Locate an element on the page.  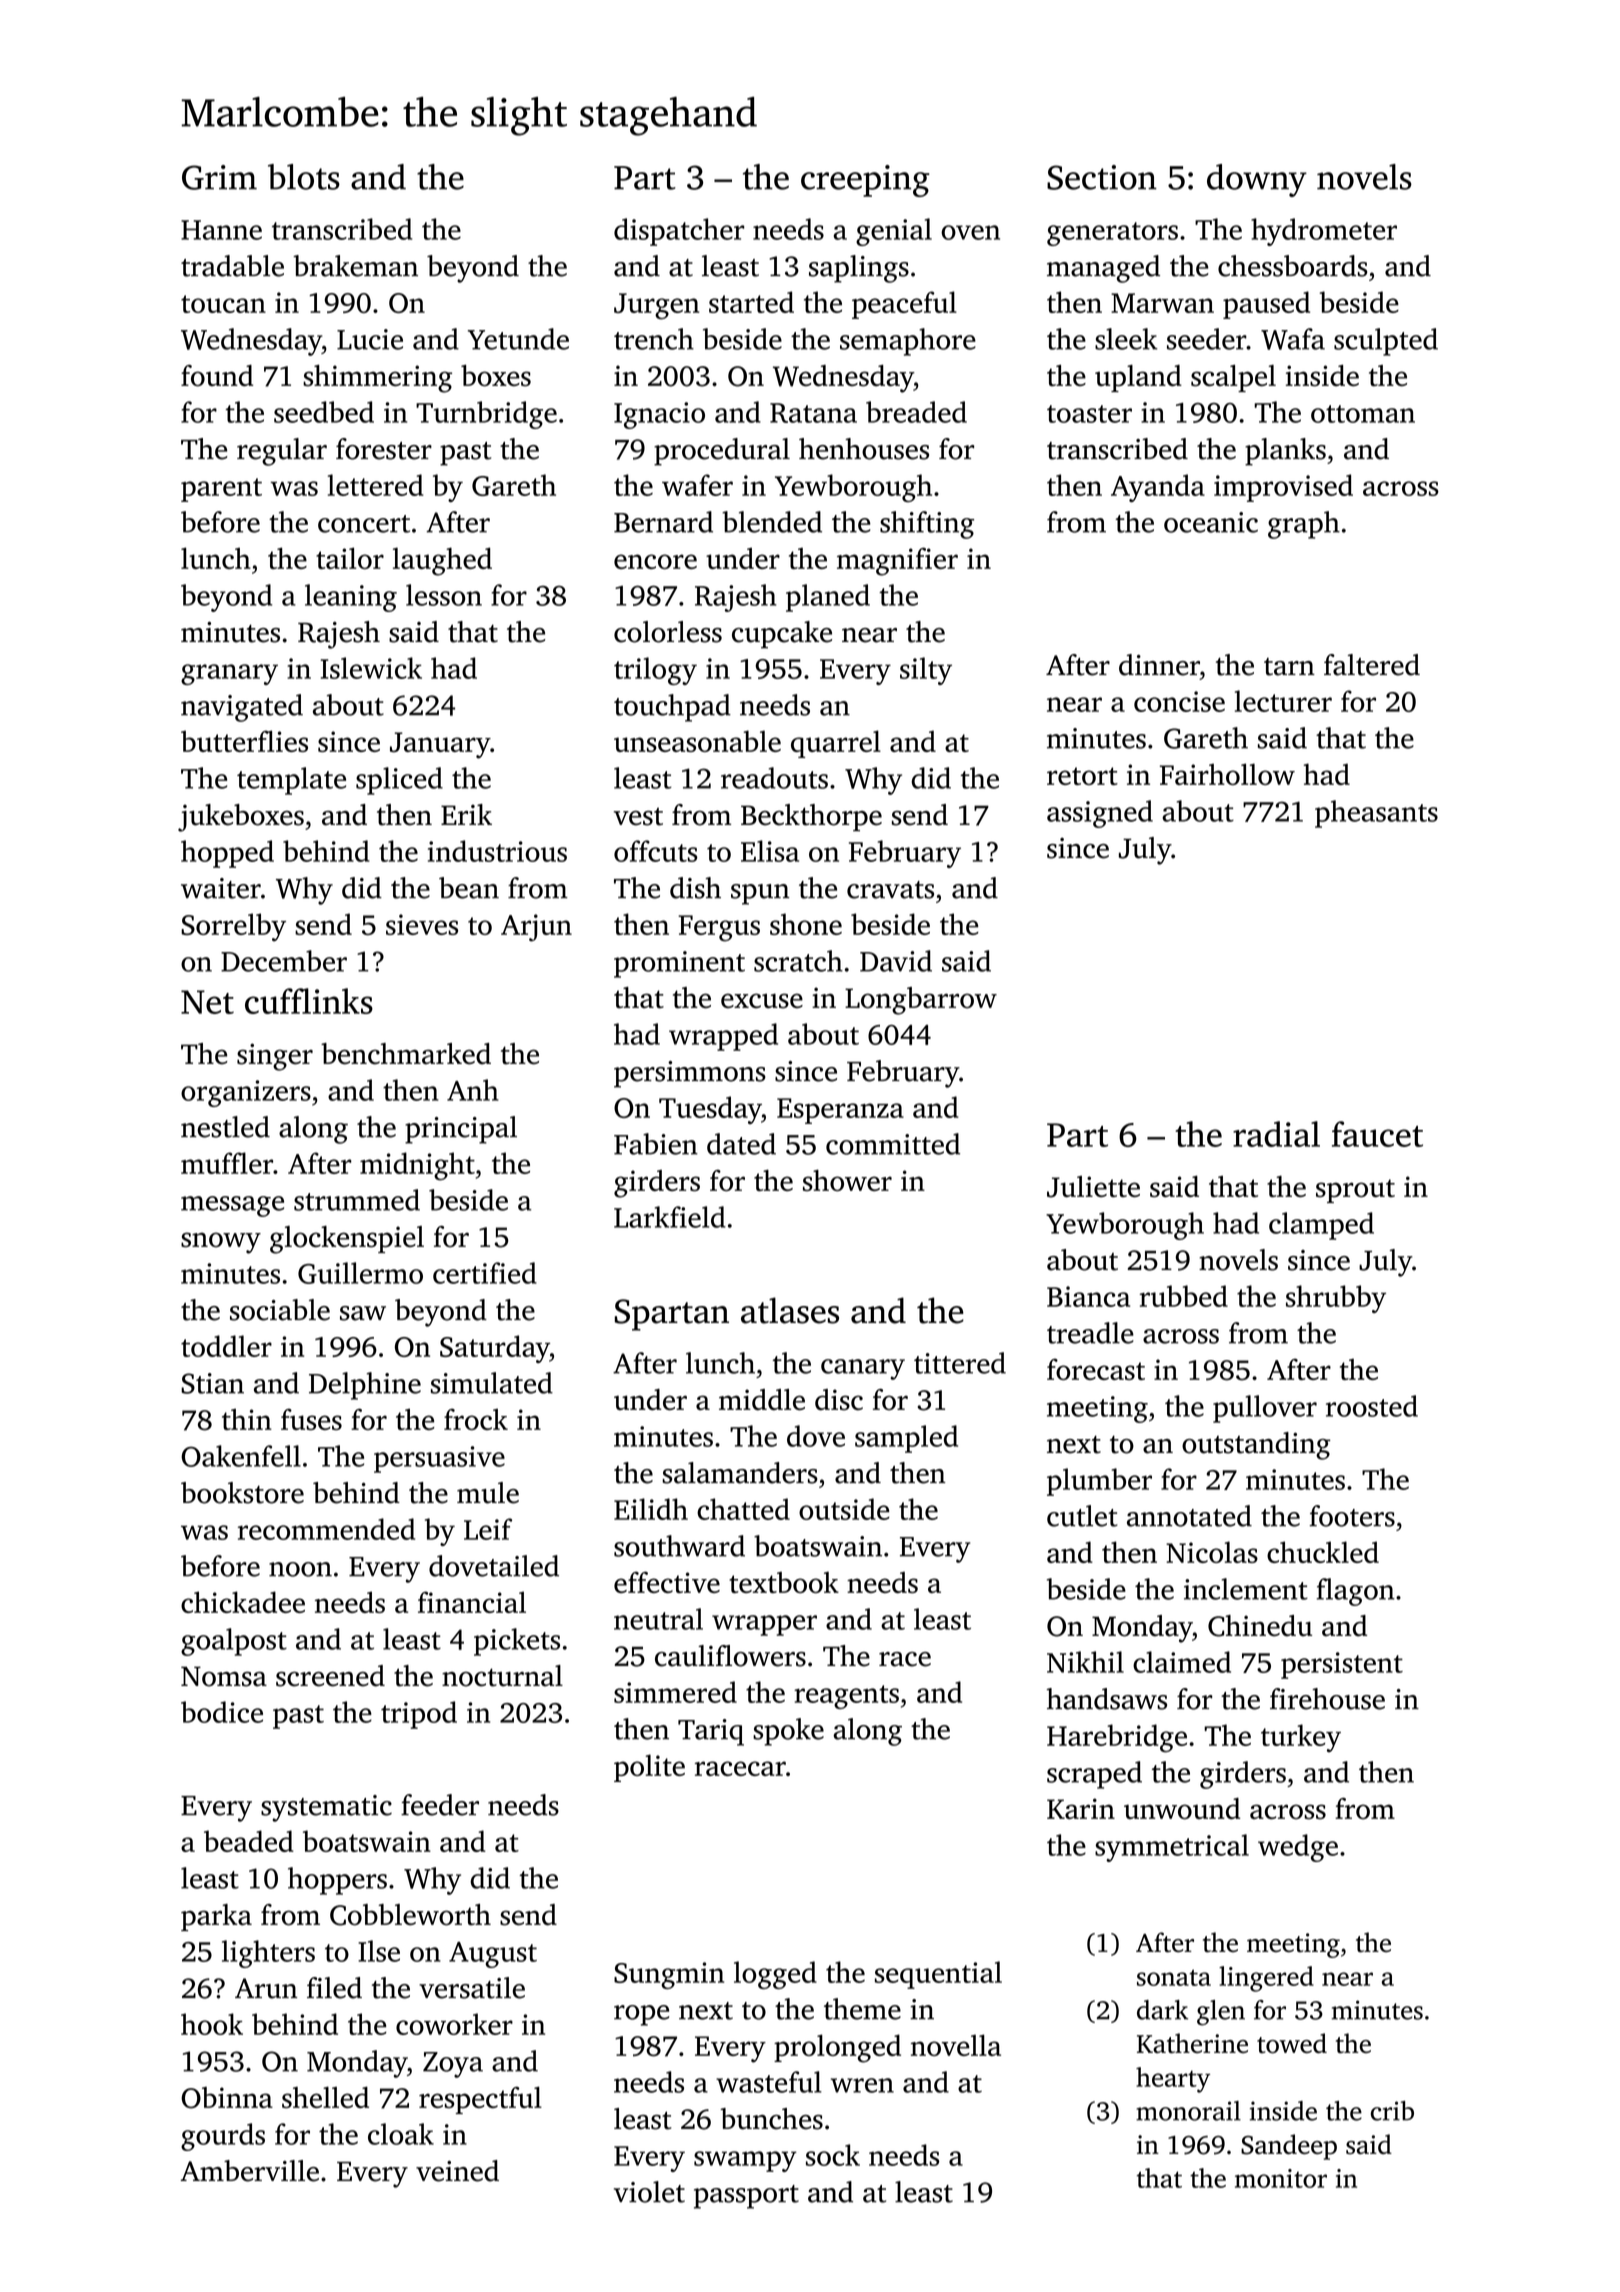
Amberville is located at coordinates (250, 2171).
